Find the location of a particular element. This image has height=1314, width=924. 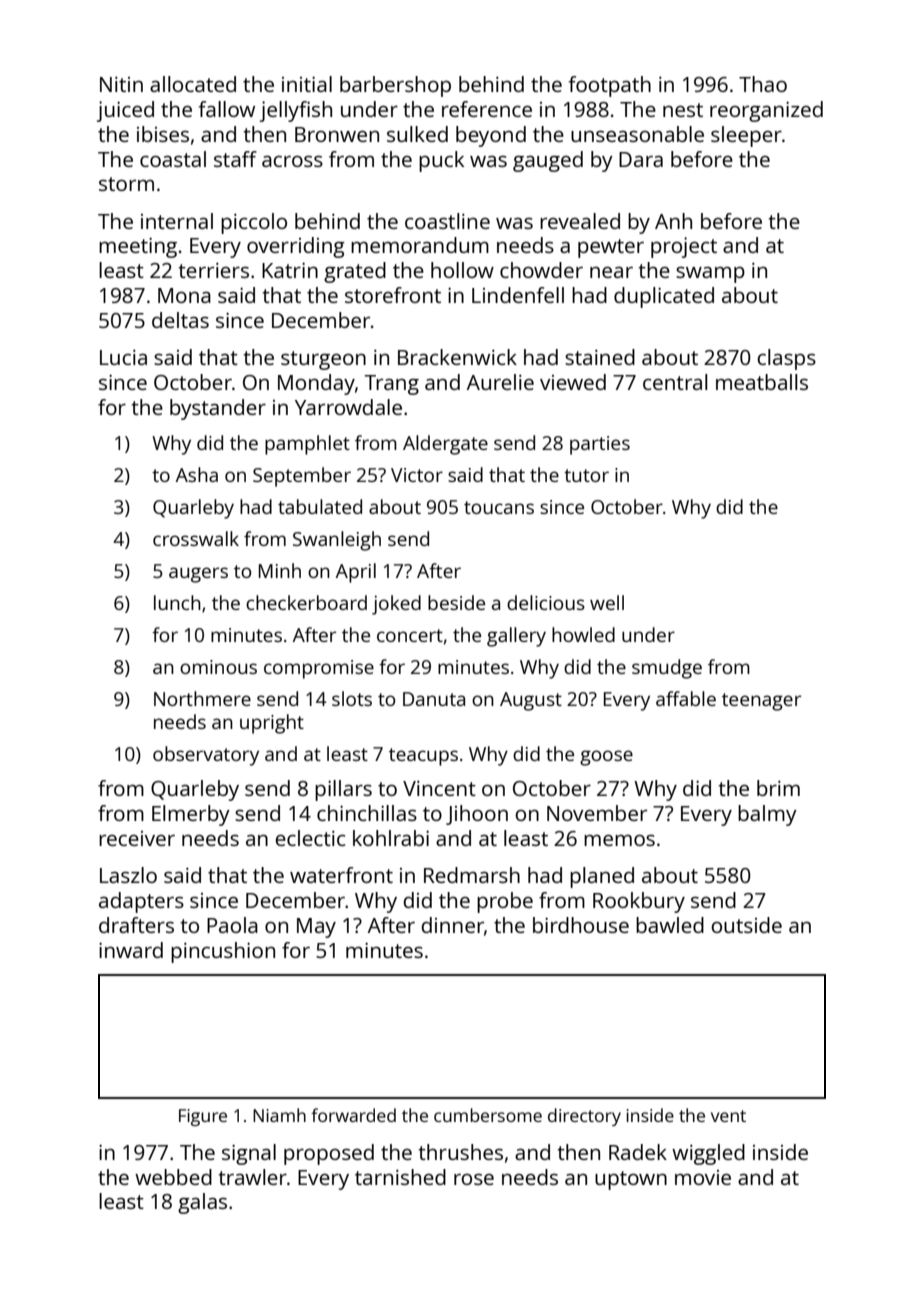

allocated is located at coordinates (193, 84).
